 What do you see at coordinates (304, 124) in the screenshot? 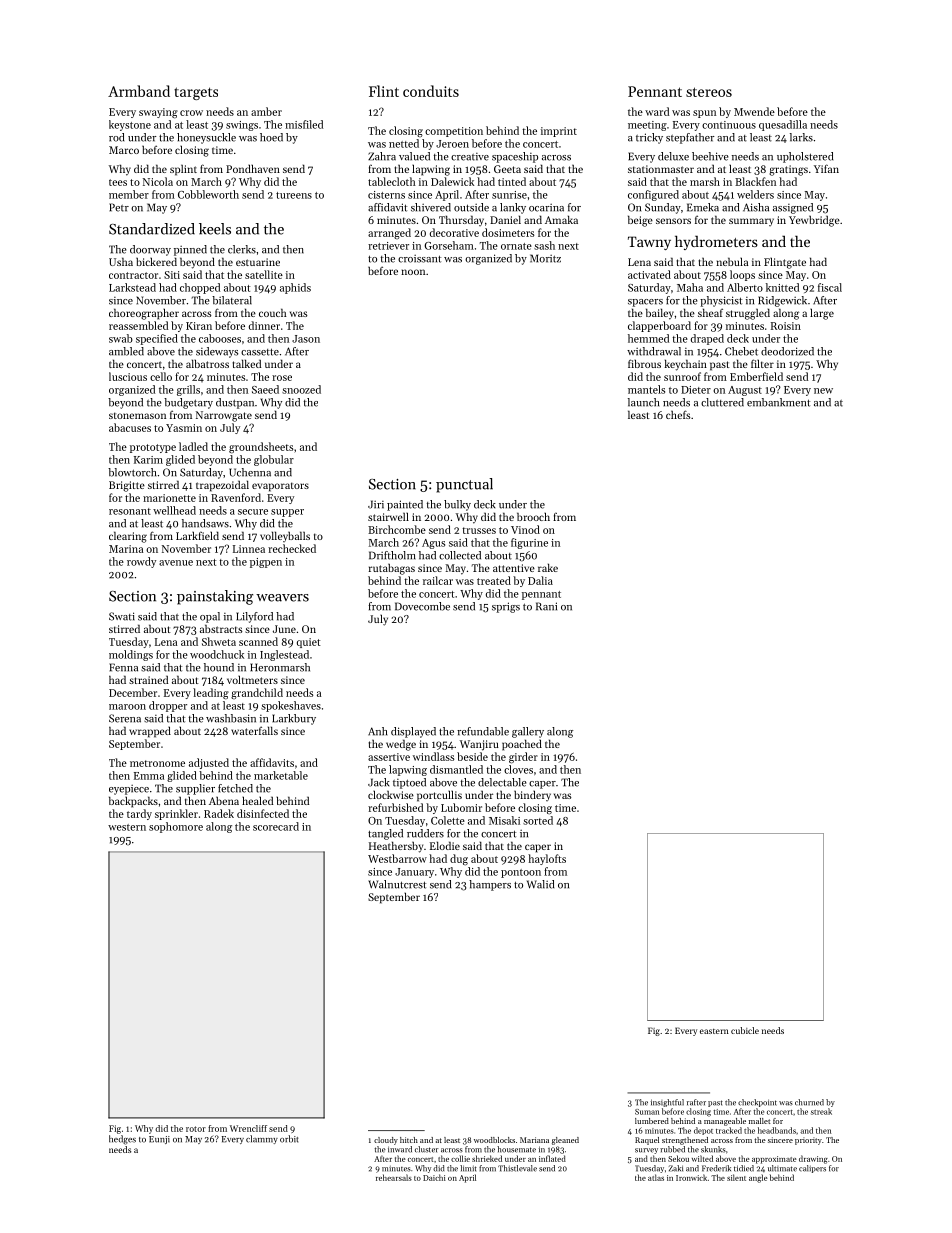
I see `misfiled` at bounding box center [304, 124].
